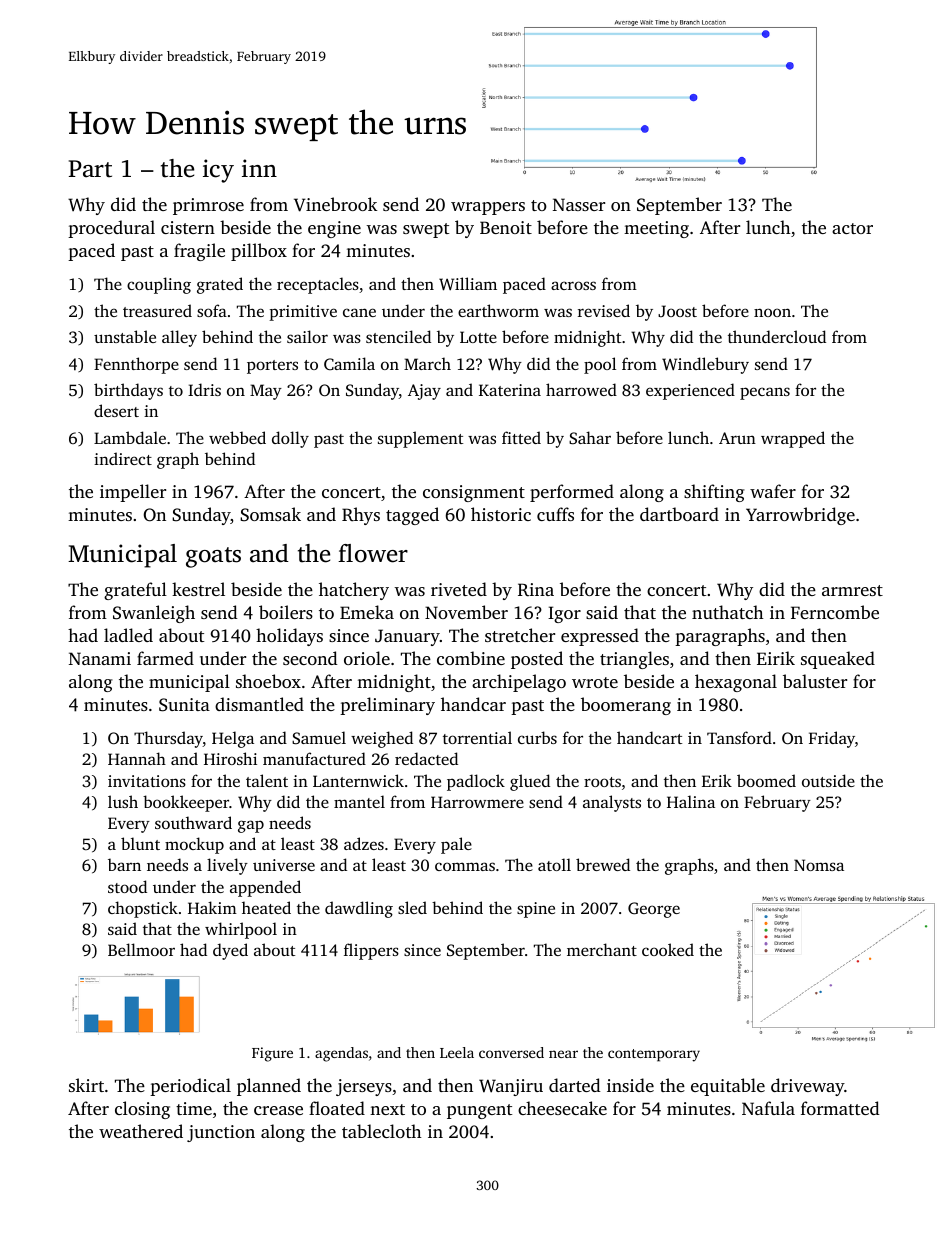 Image resolution: width=952 pixels, height=1233 pixels. I want to click on Windlebury, so click(705, 365).
